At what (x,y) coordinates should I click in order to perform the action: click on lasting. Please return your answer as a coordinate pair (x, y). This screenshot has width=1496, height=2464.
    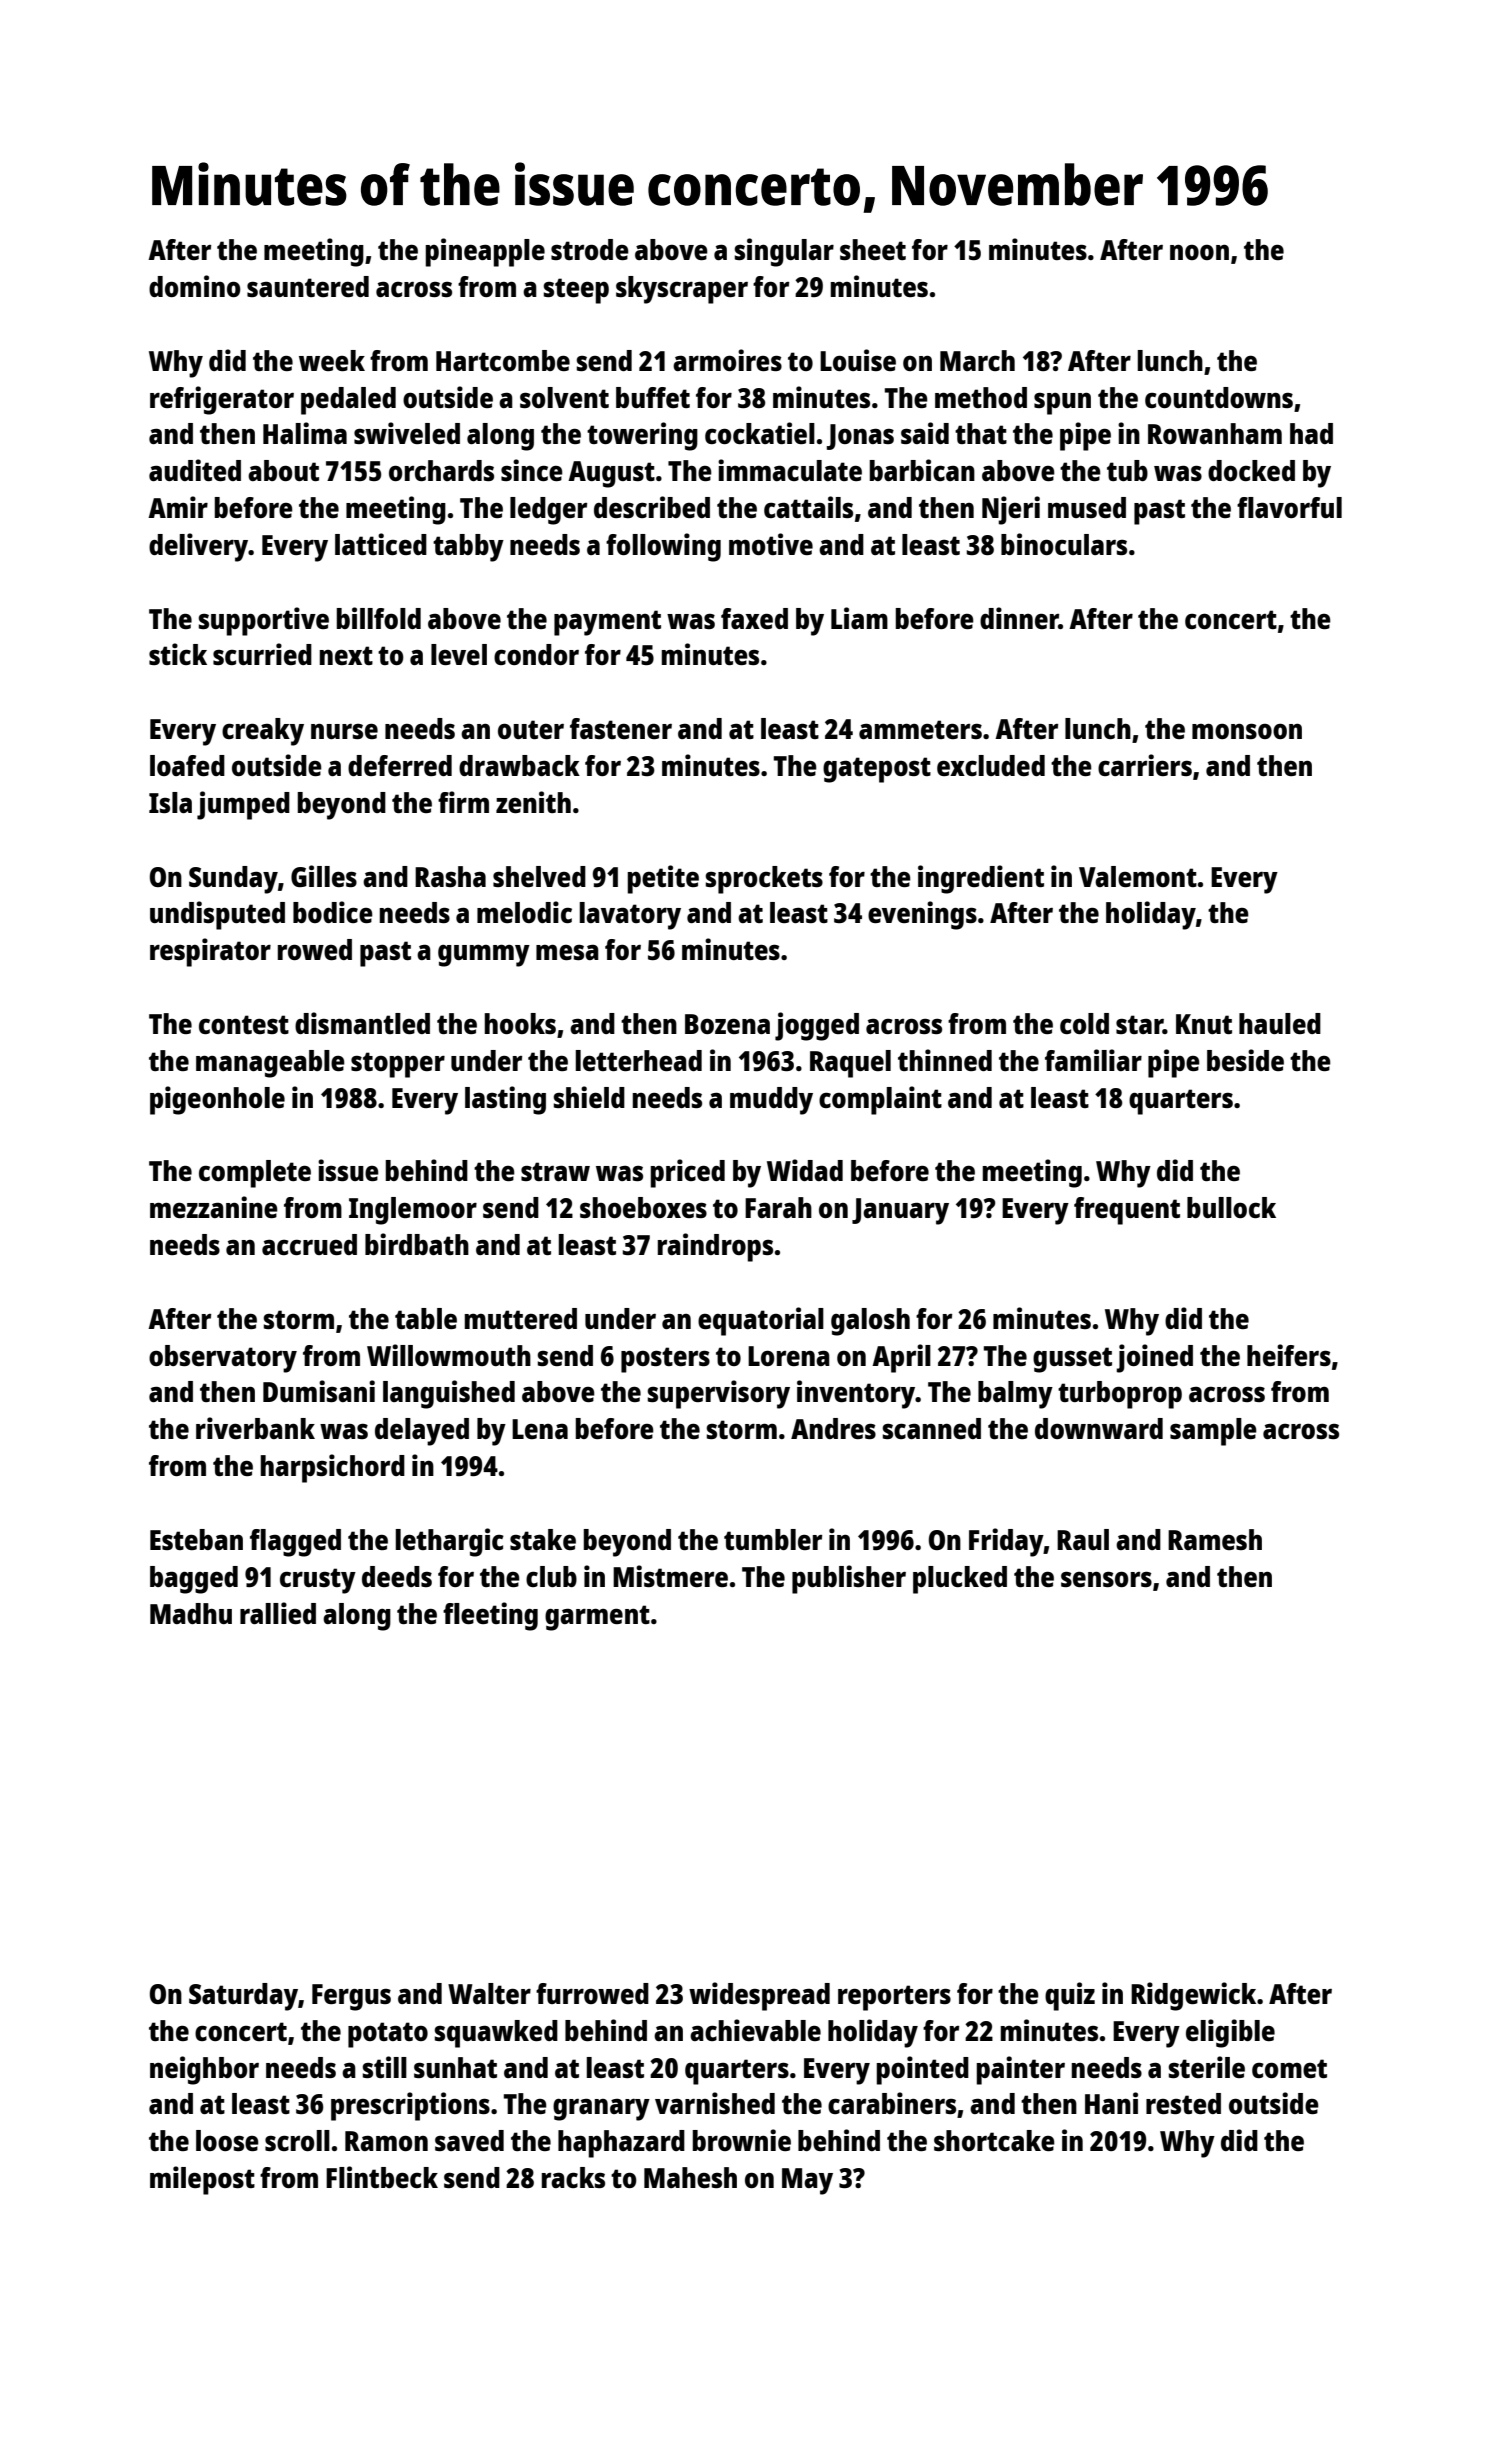
    Looking at the image, I should click on (505, 1100).
